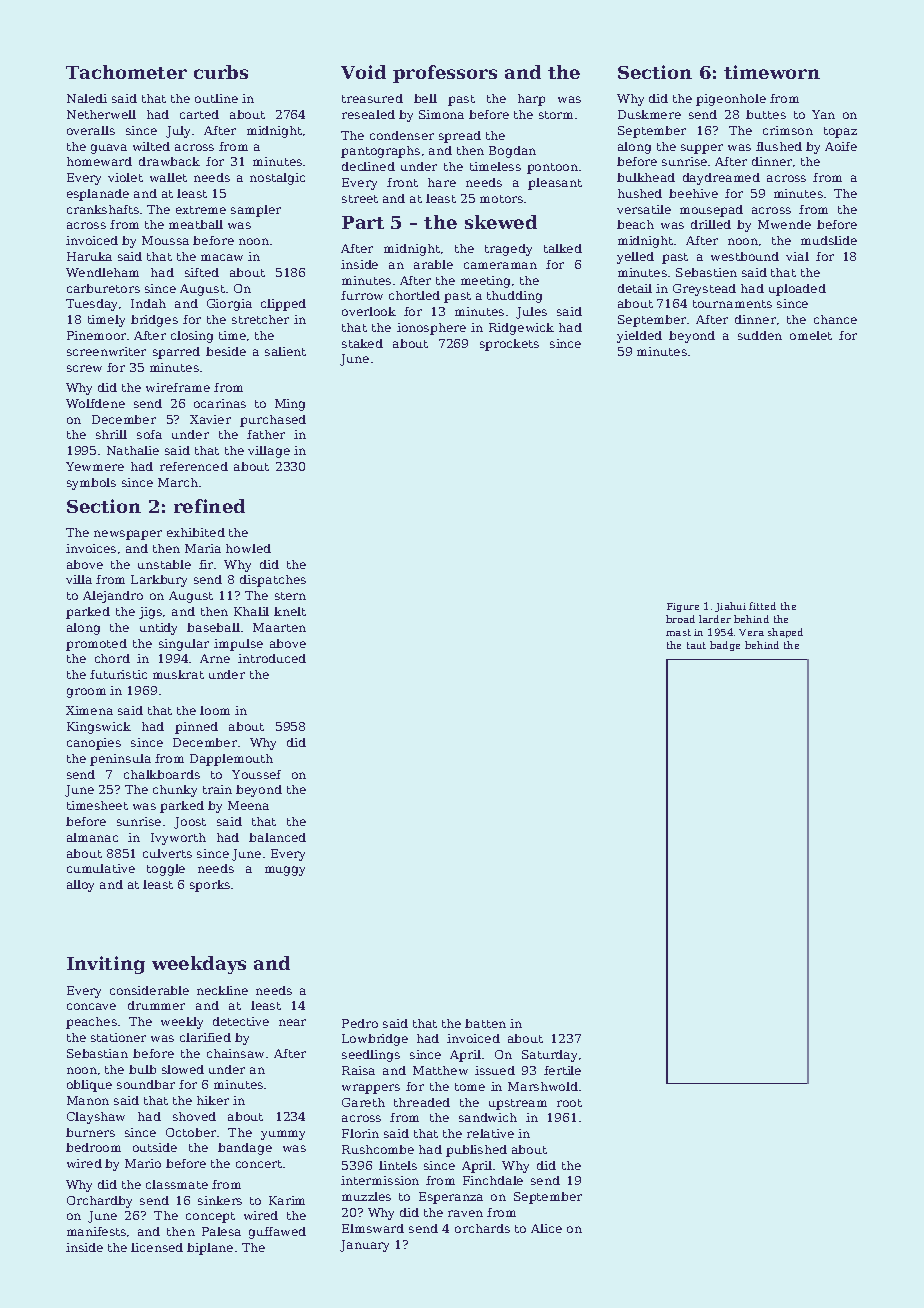  What do you see at coordinates (80, 886) in the screenshot?
I see `alloy` at bounding box center [80, 886].
